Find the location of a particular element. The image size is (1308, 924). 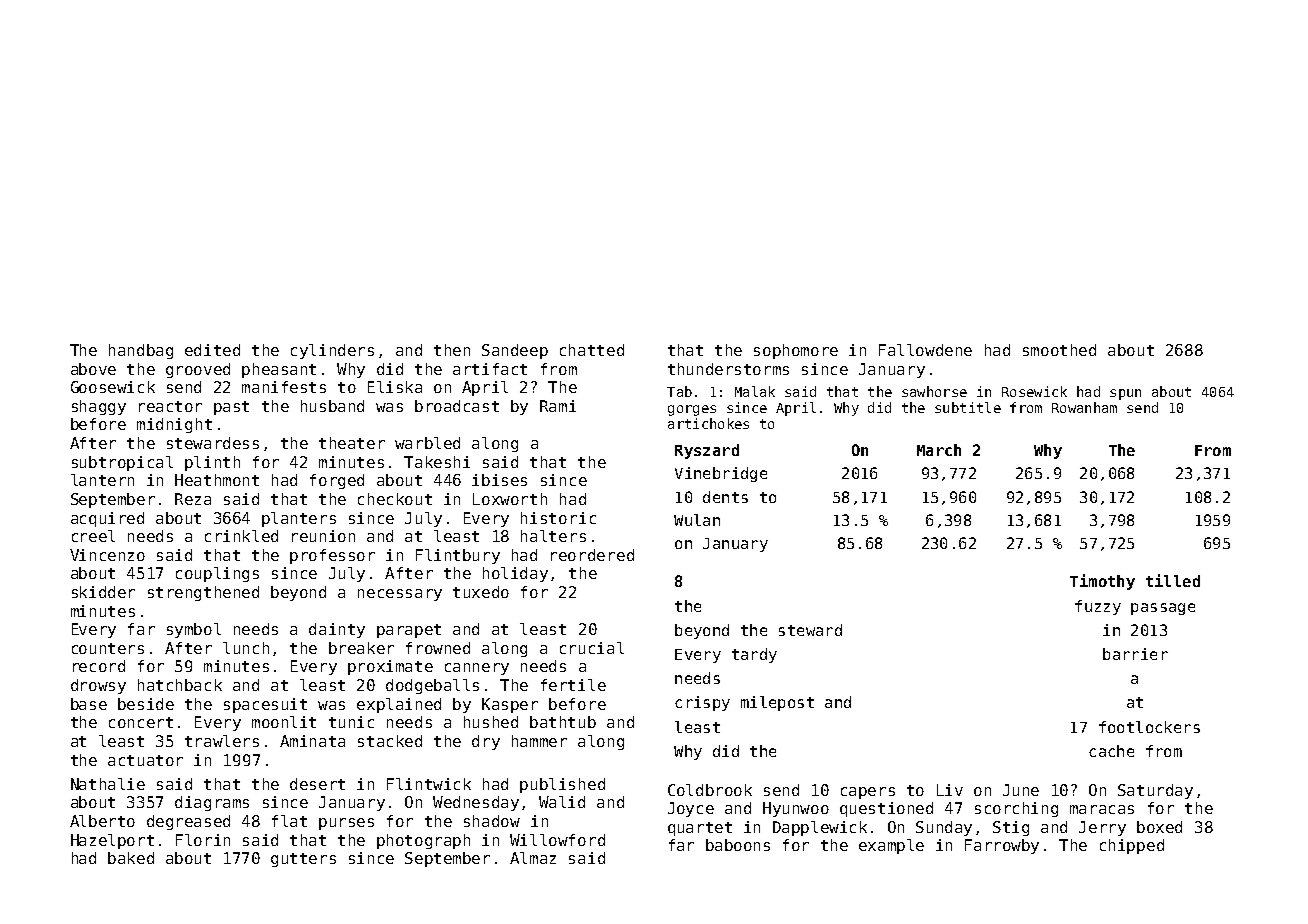

manifests is located at coordinates (284, 387).
